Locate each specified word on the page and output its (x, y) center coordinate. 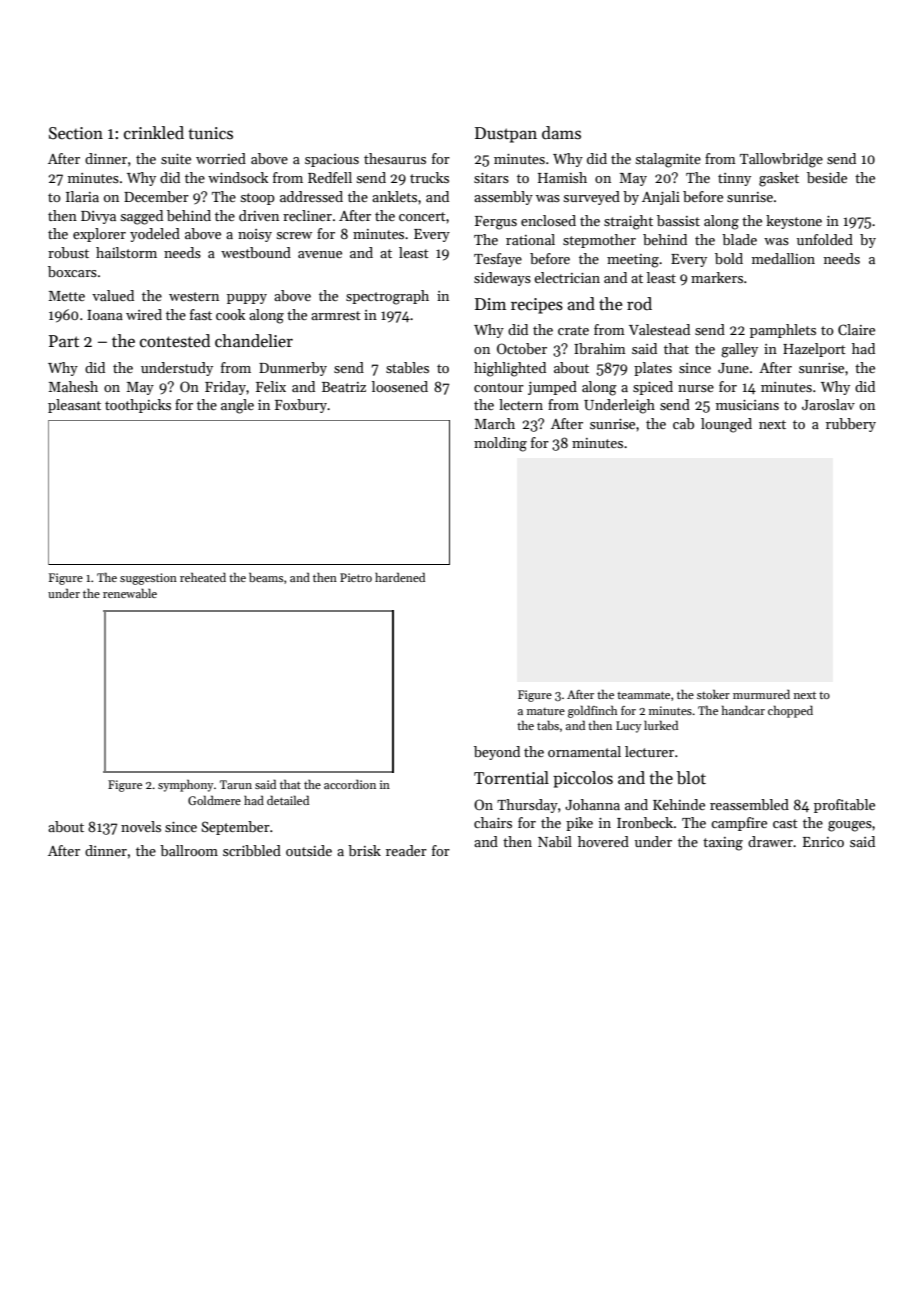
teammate (643, 695)
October (522, 348)
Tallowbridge (781, 160)
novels (141, 826)
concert (422, 216)
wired (144, 314)
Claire (856, 329)
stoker (713, 694)
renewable (130, 593)
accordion (350, 784)
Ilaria (82, 196)
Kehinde (679, 804)
